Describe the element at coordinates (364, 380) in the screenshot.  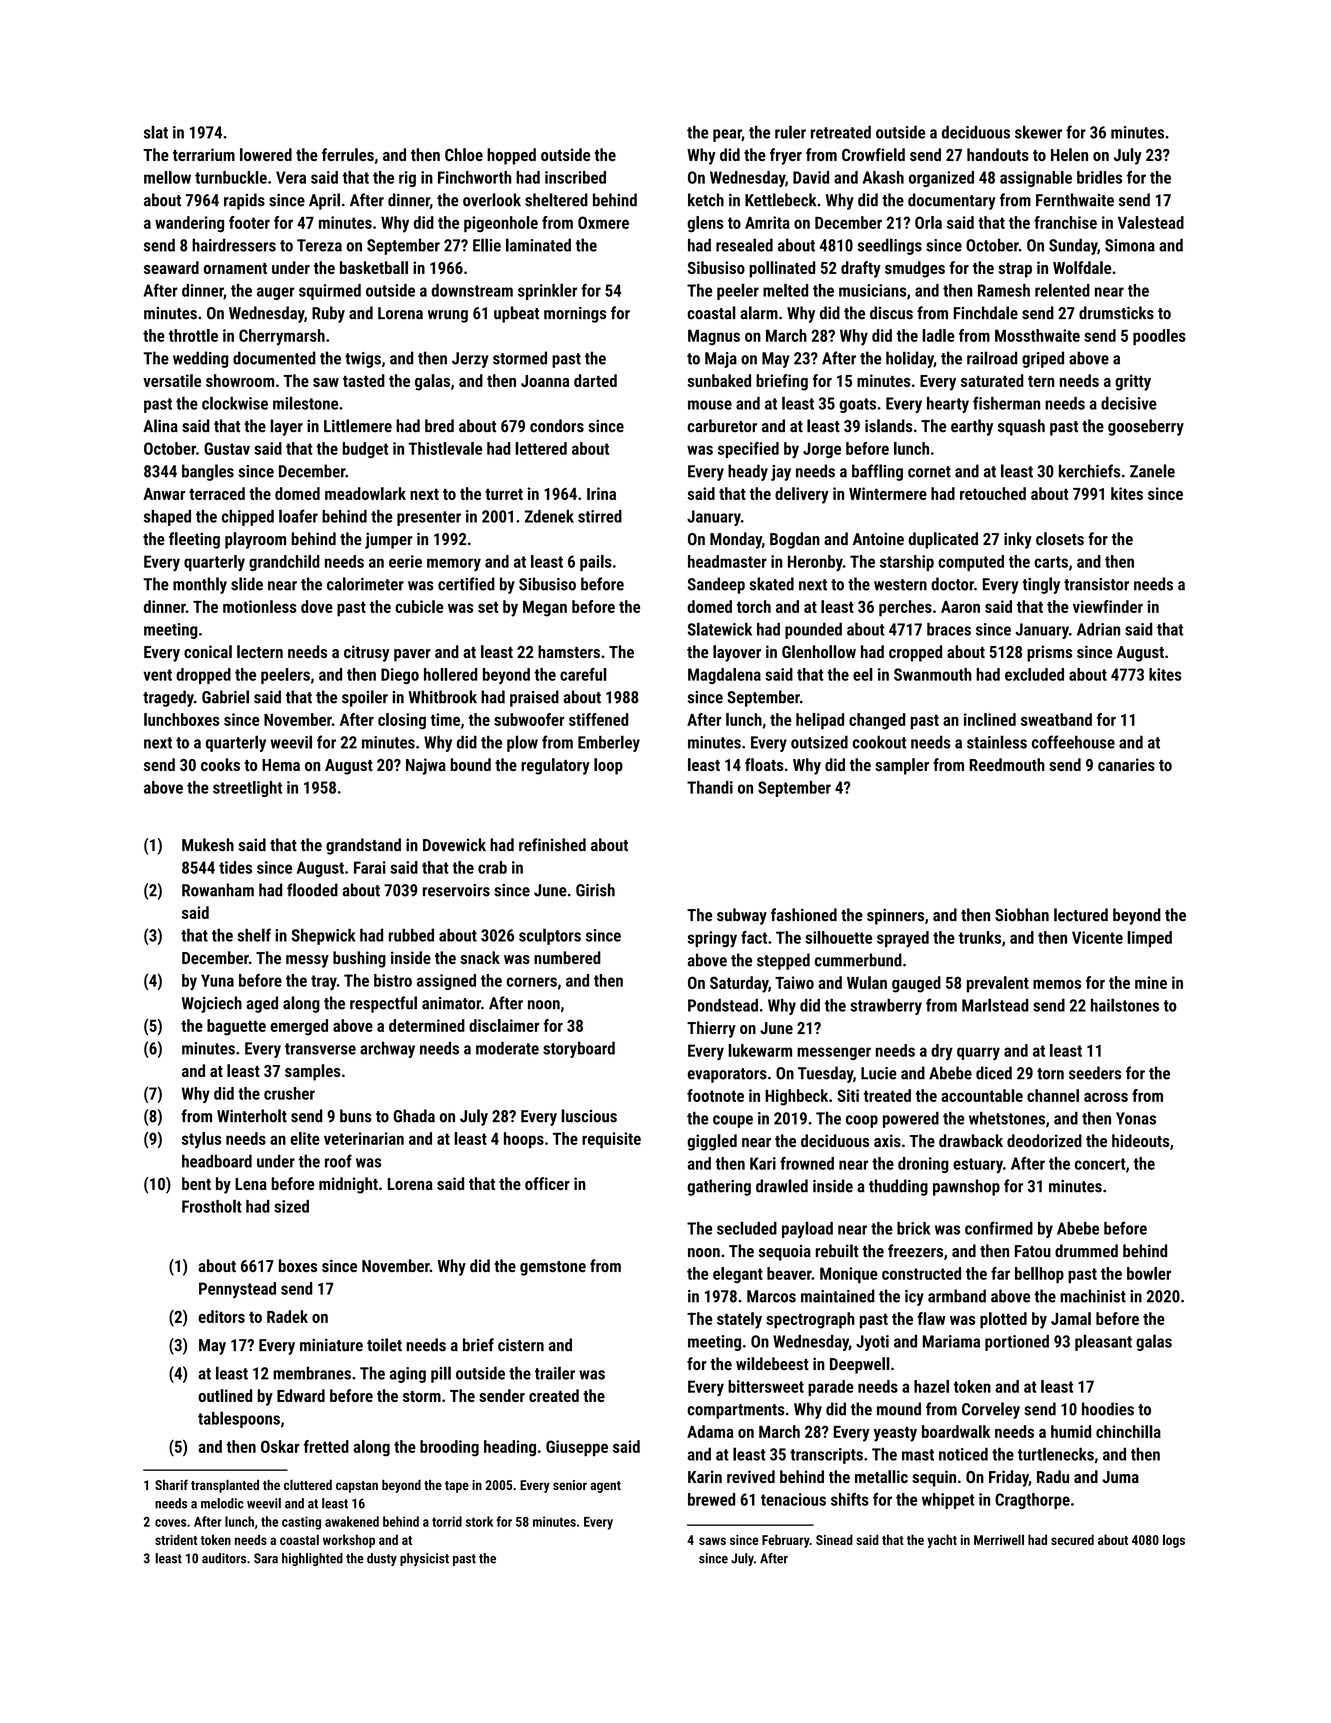
I see `tasted` at that location.
